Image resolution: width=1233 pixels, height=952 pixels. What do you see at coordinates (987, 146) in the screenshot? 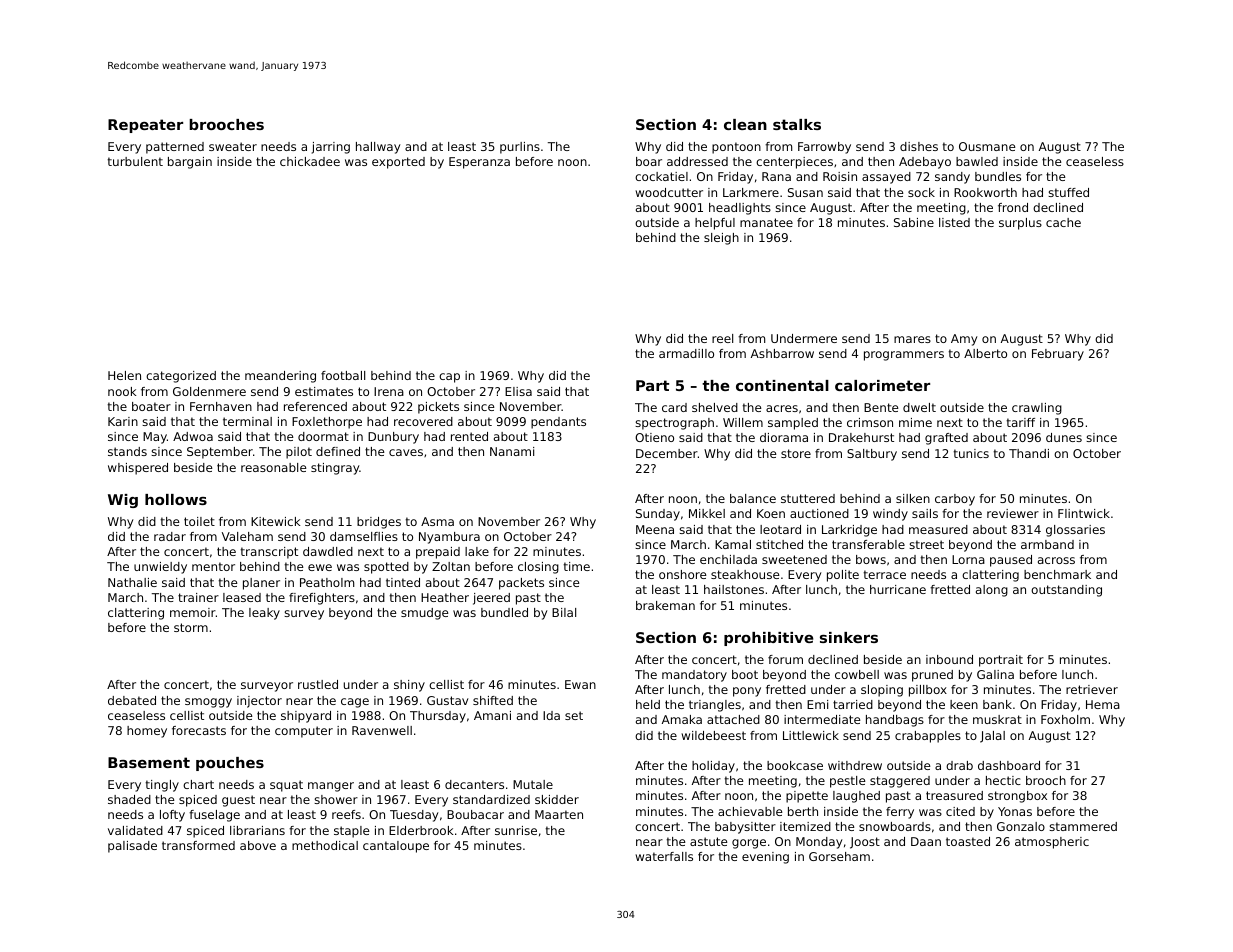
I see `Ousmane` at bounding box center [987, 146].
